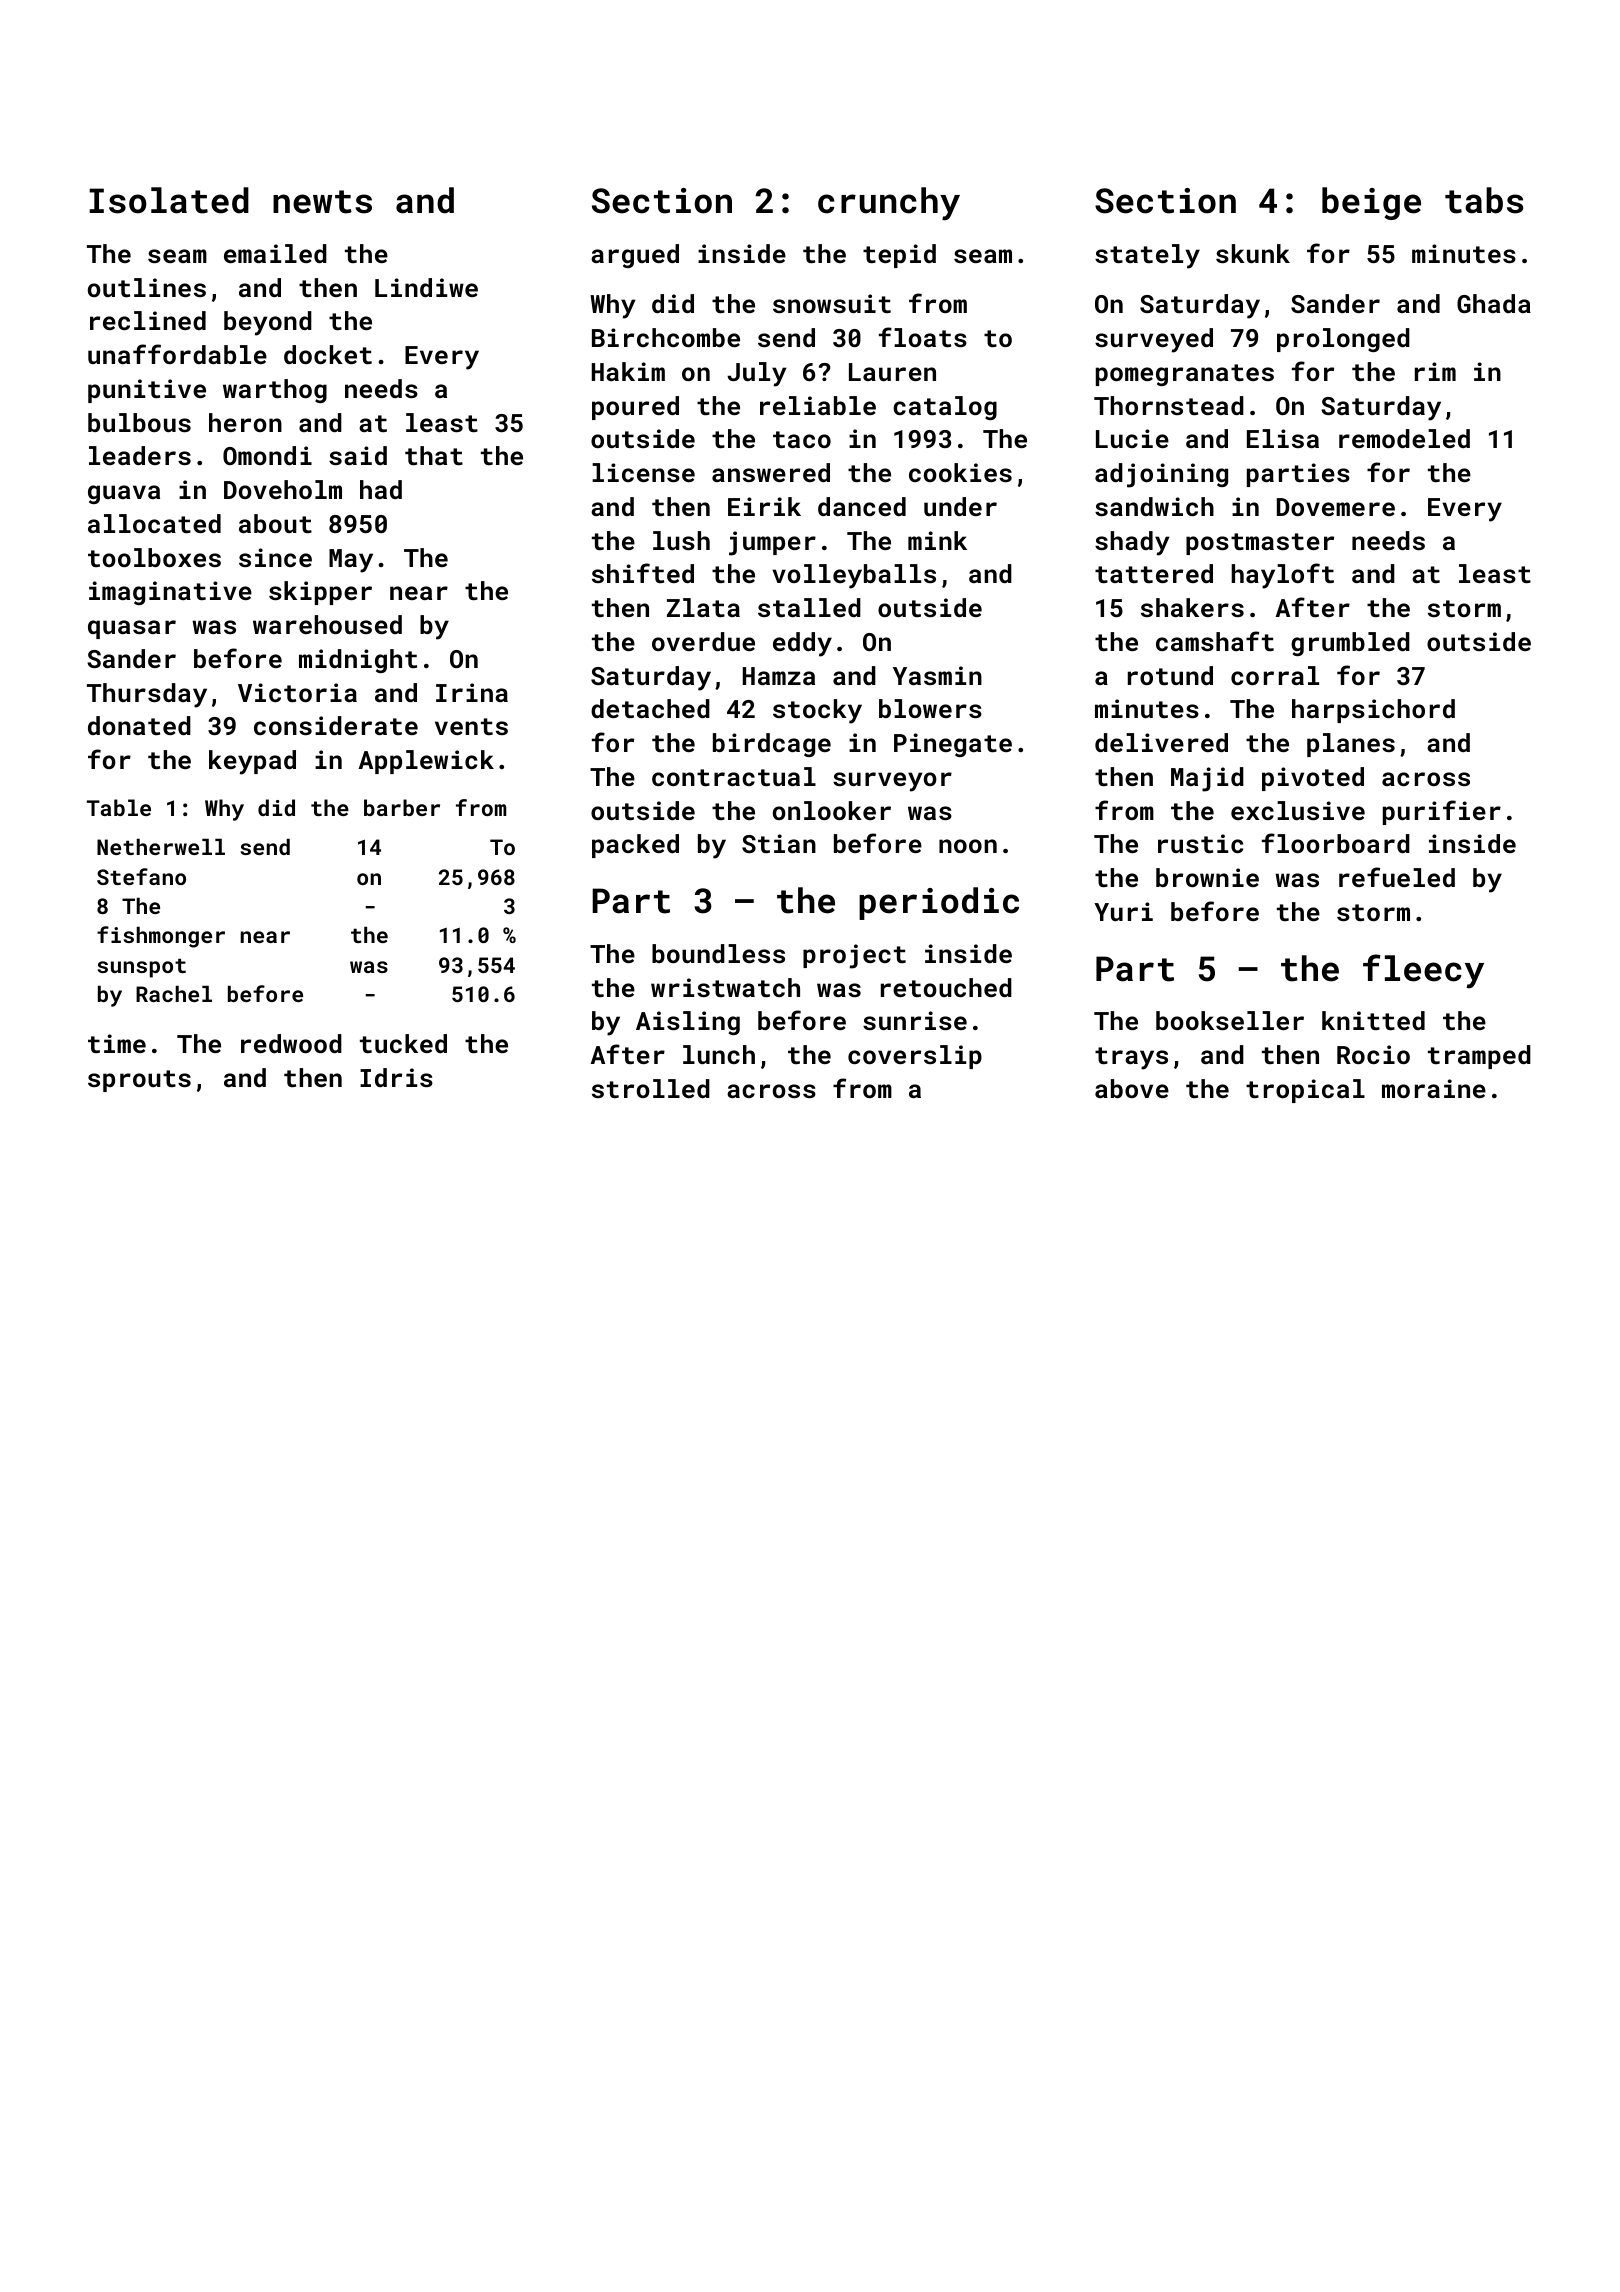 The width and height of the screenshot is (1620, 2292). What do you see at coordinates (651, 1088) in the screenshot?
I see `strolled` at bounding box center [651, 1088].
